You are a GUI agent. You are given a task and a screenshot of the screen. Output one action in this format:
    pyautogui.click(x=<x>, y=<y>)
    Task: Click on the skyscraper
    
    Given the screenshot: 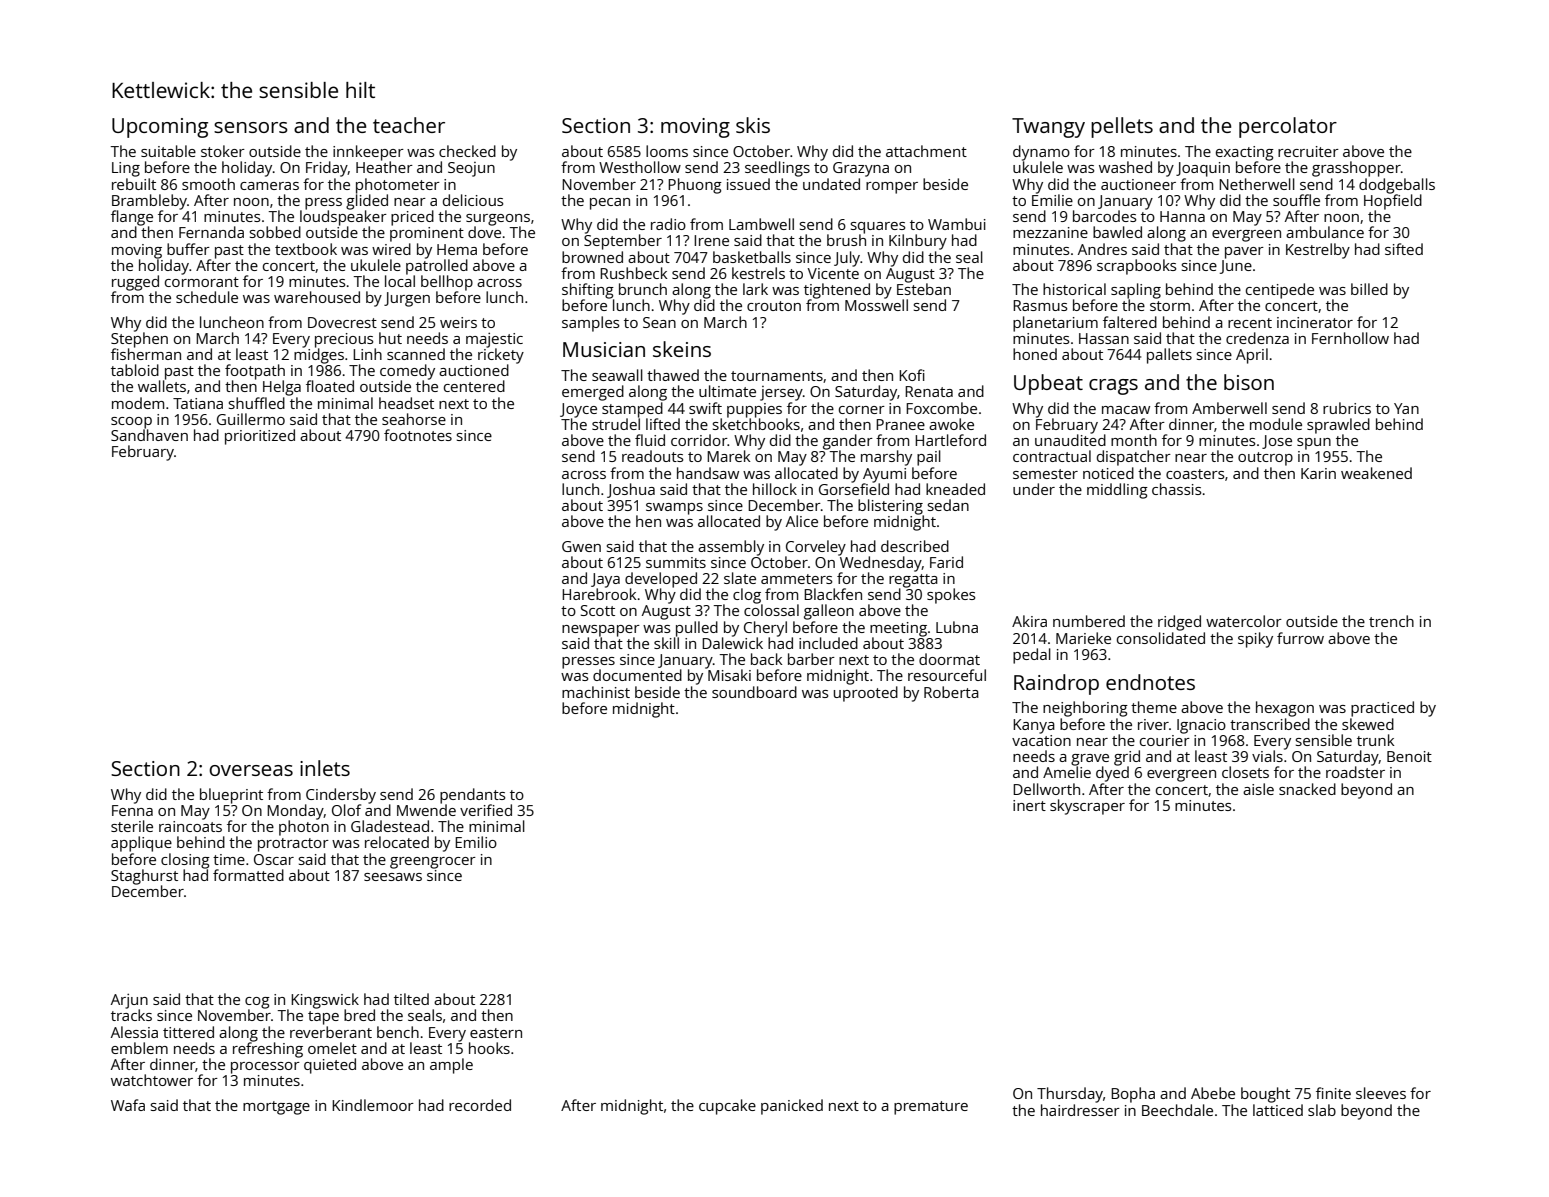 What is the action you would take?
    pyautogui.click(x=1087, y=807)
